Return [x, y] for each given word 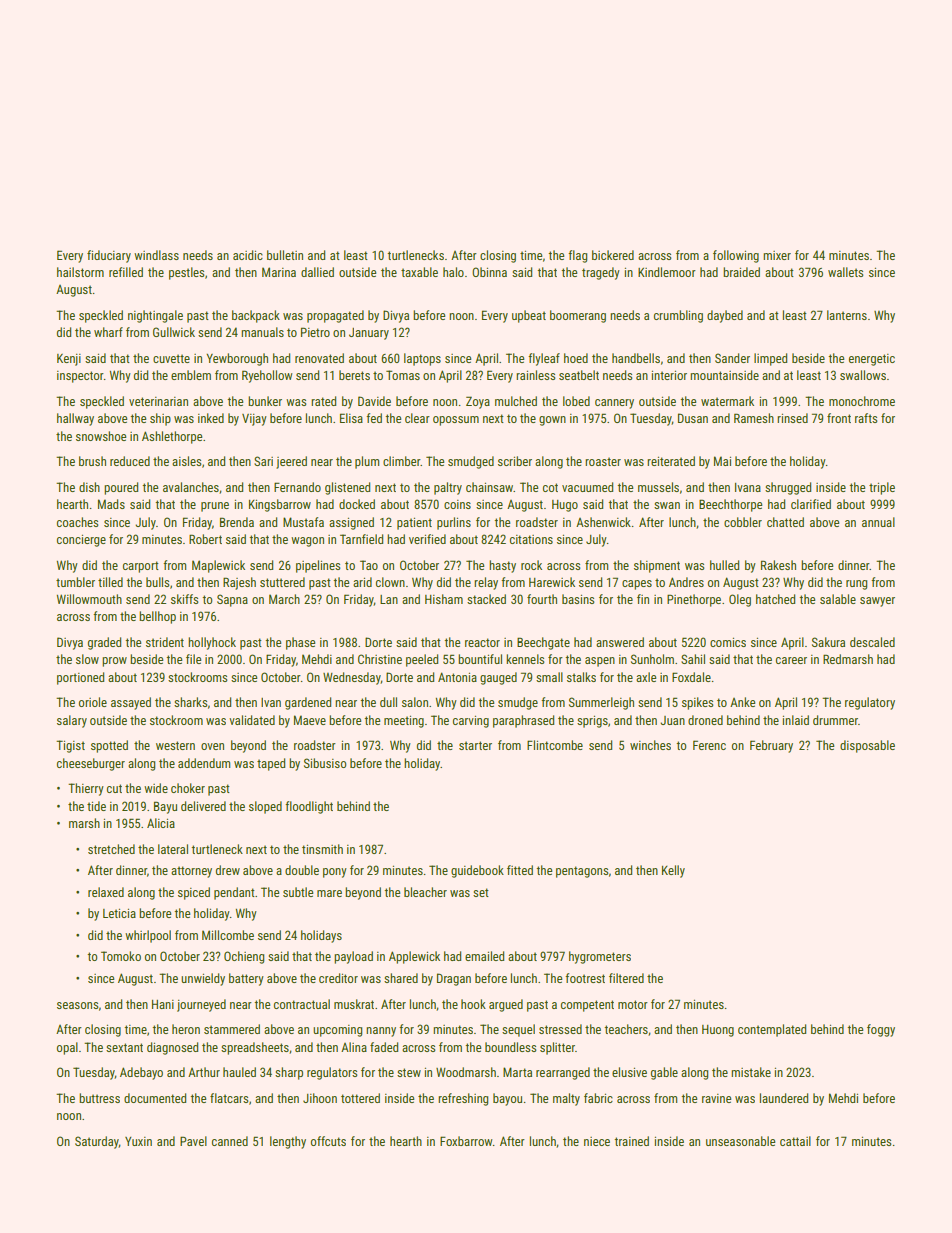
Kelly [673, 871]
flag [577, 256]
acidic [248, 255]
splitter [557, 1048]
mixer [777, 255]
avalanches [191, 487]
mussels [658, 487]
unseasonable [740, 1141]
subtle [298, 892]
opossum [456, 421]
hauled [239, 1072]
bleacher [425, 892]
